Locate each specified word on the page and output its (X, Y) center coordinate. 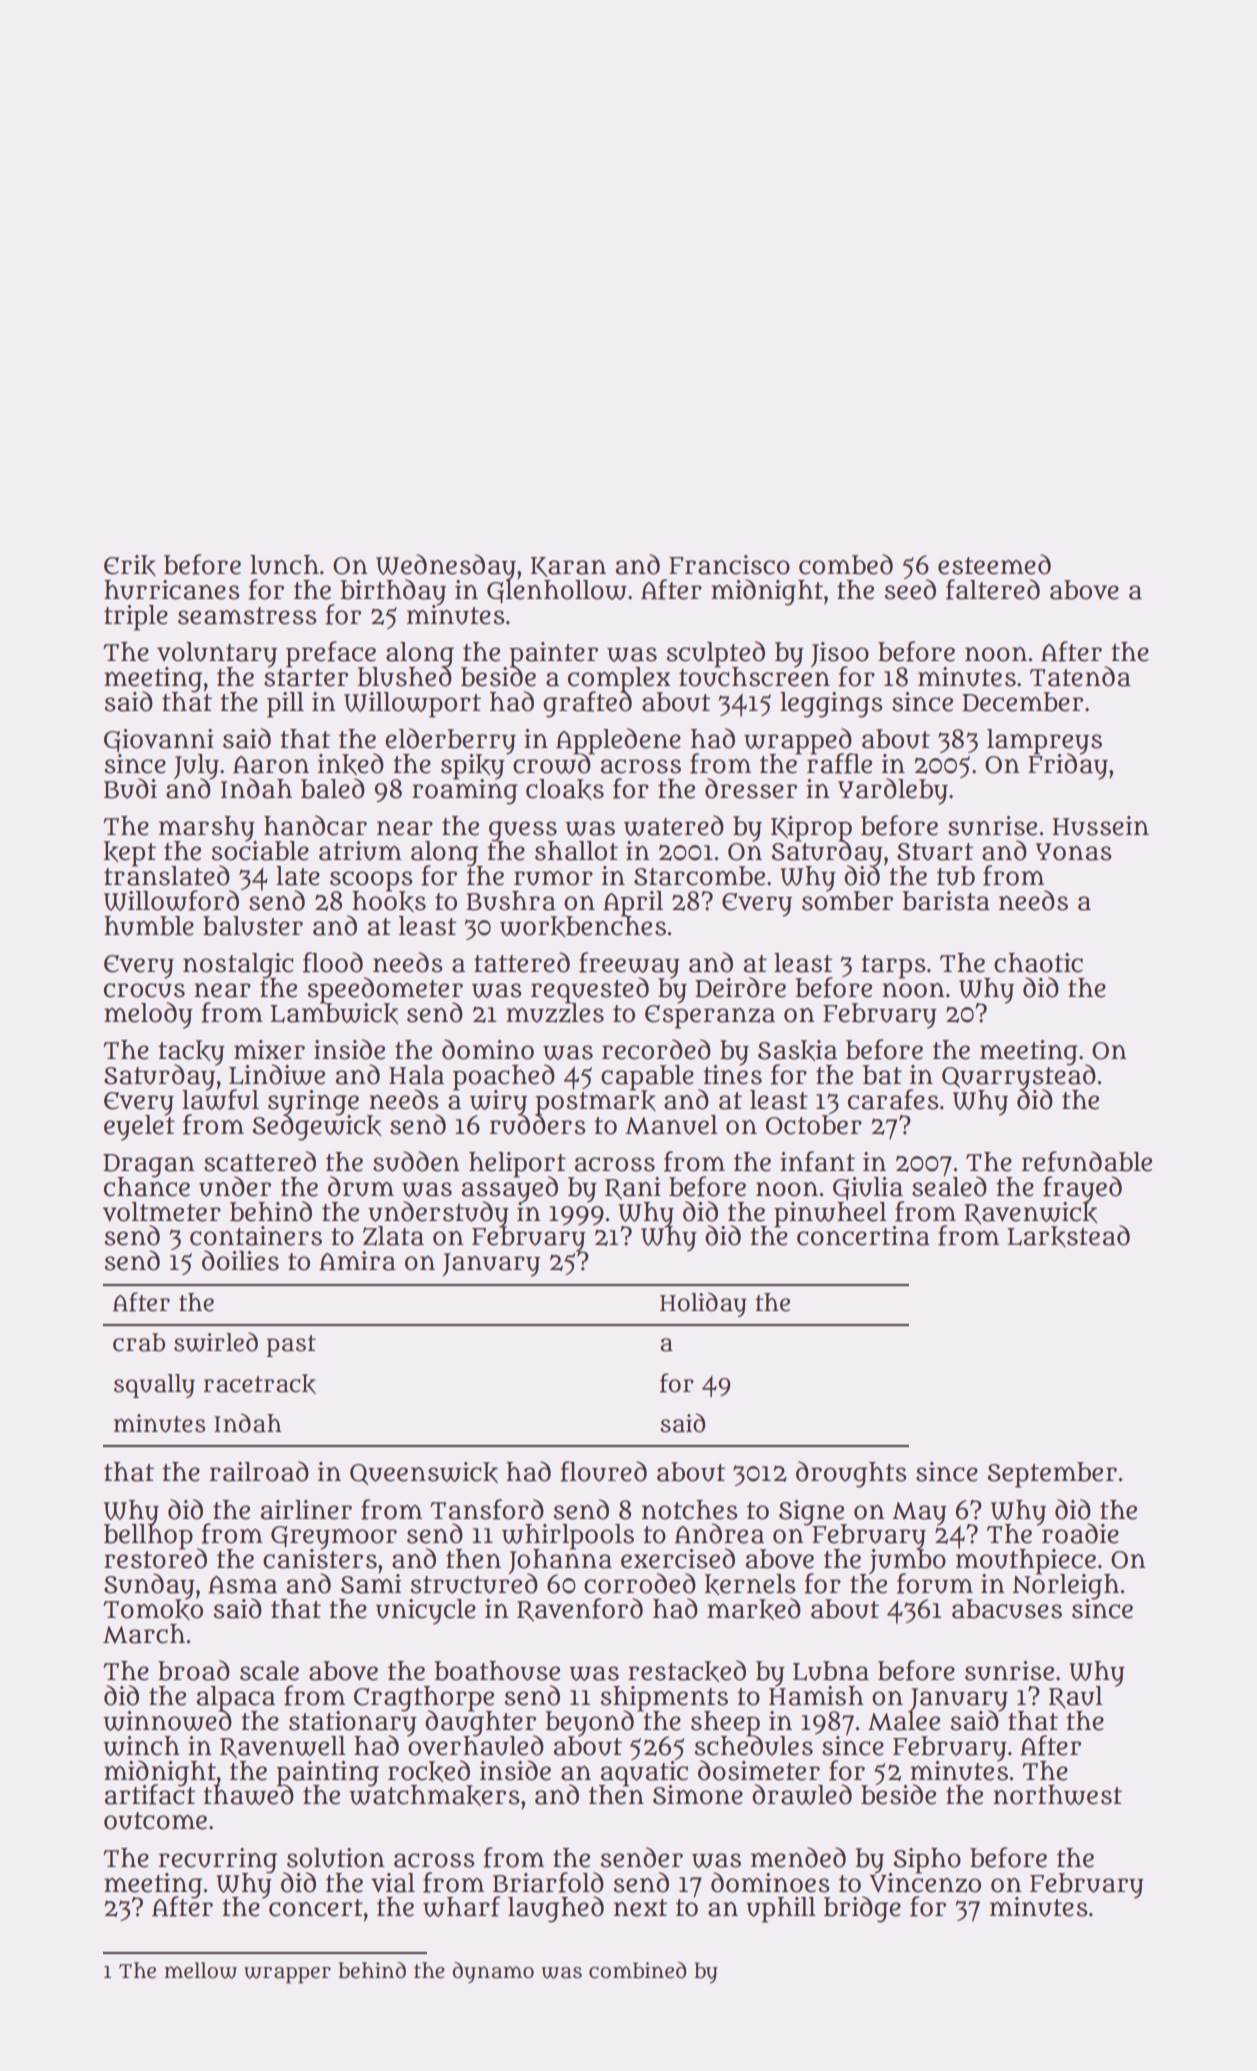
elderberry (450, 741)
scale (269, 1671)
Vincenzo (925, 1882)
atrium (360, 851)
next (640, 1908)
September (1052, 1475)
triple (136, 618)
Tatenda (1080, 676)
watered (674, 825)
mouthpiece (1026, 1561)
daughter (480, 1723)
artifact (150, 1795)
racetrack (259, 1384)
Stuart (935, 852)
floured (603, 1471)
